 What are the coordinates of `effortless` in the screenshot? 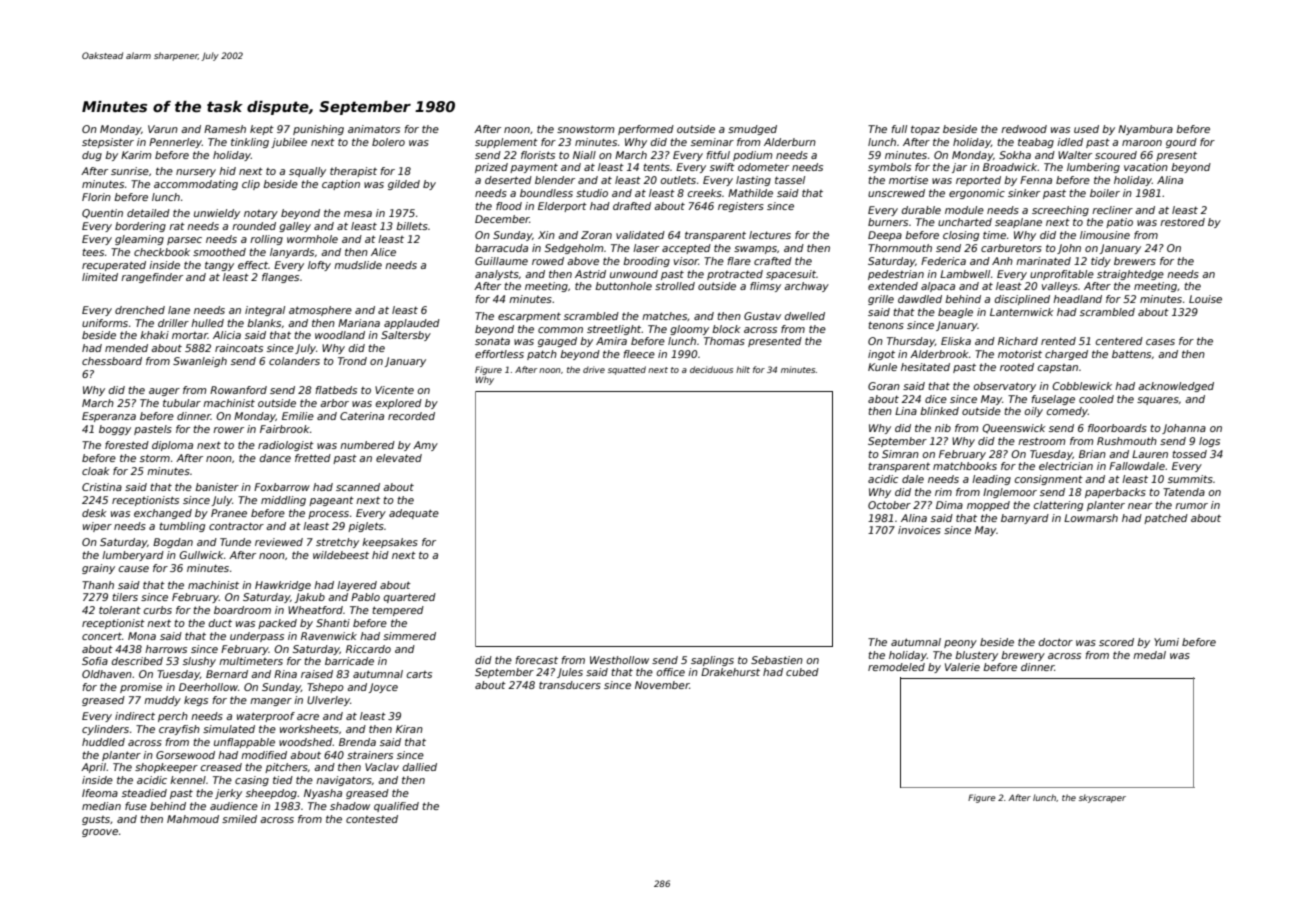 It's located at (499, 354).
